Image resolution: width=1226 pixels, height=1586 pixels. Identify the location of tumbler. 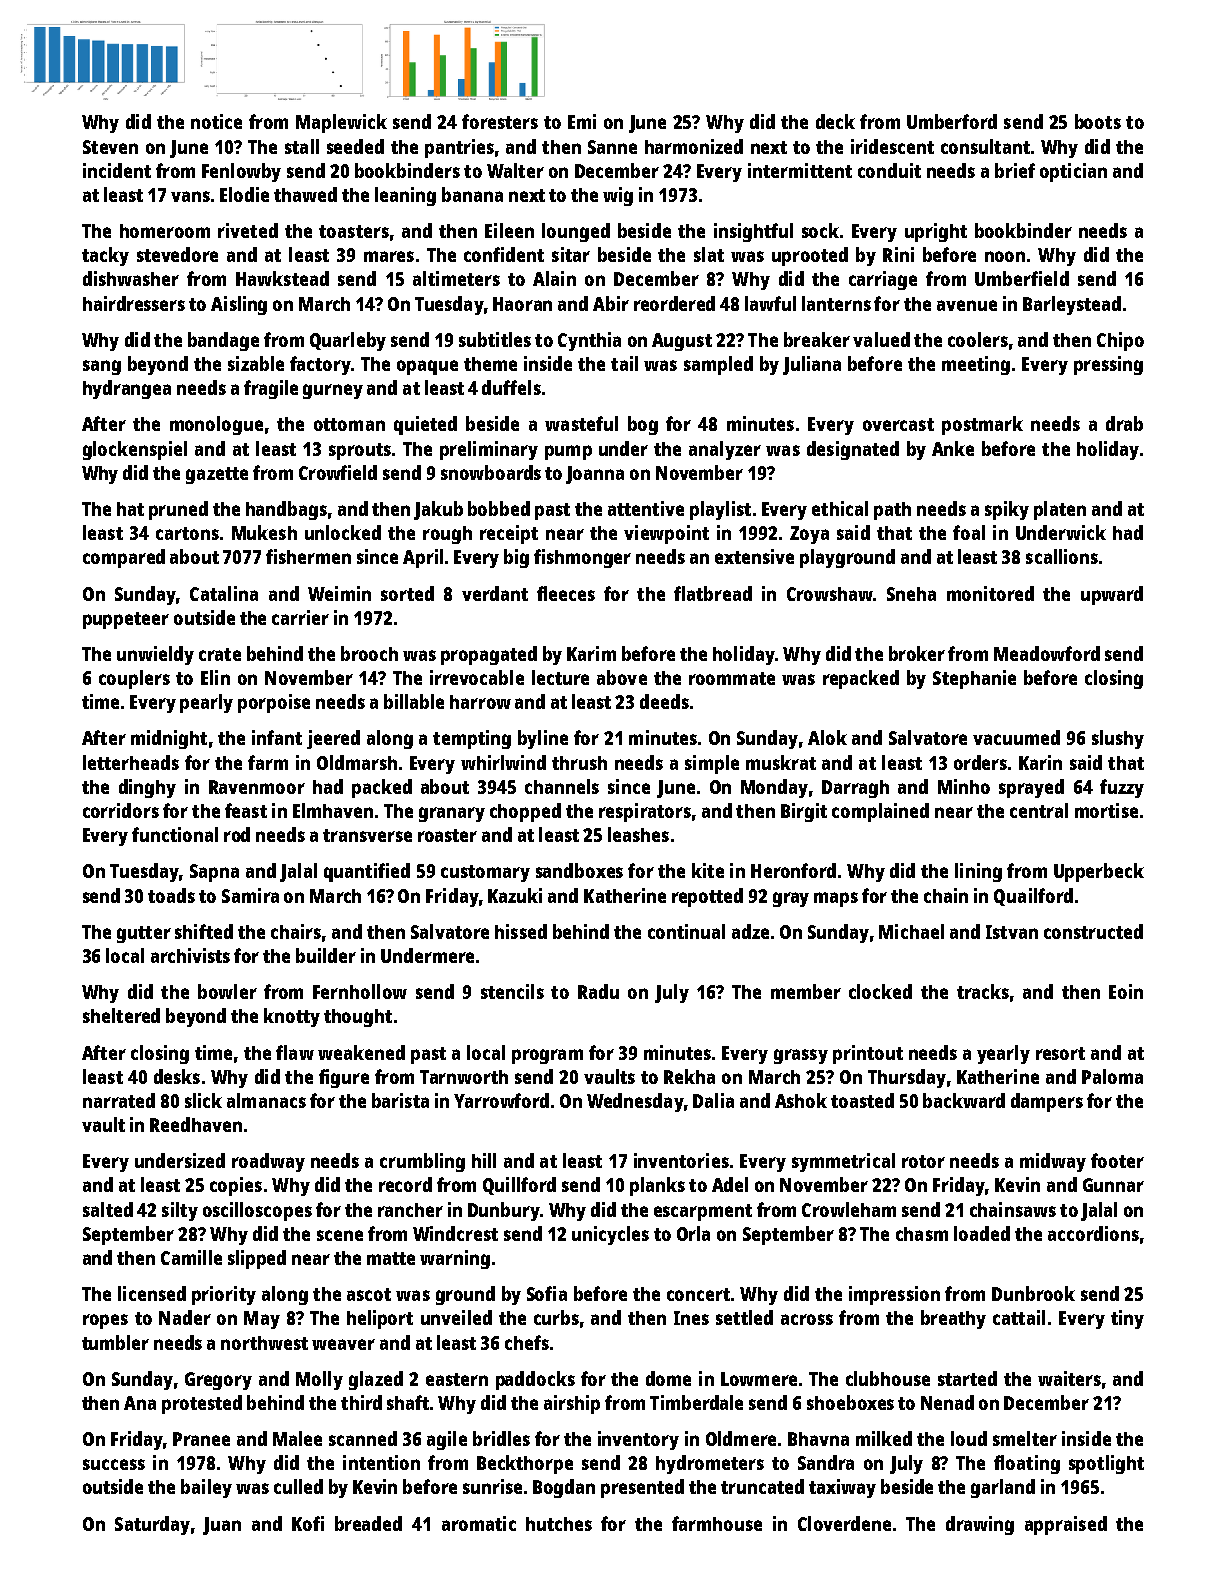
(115, 1342).
